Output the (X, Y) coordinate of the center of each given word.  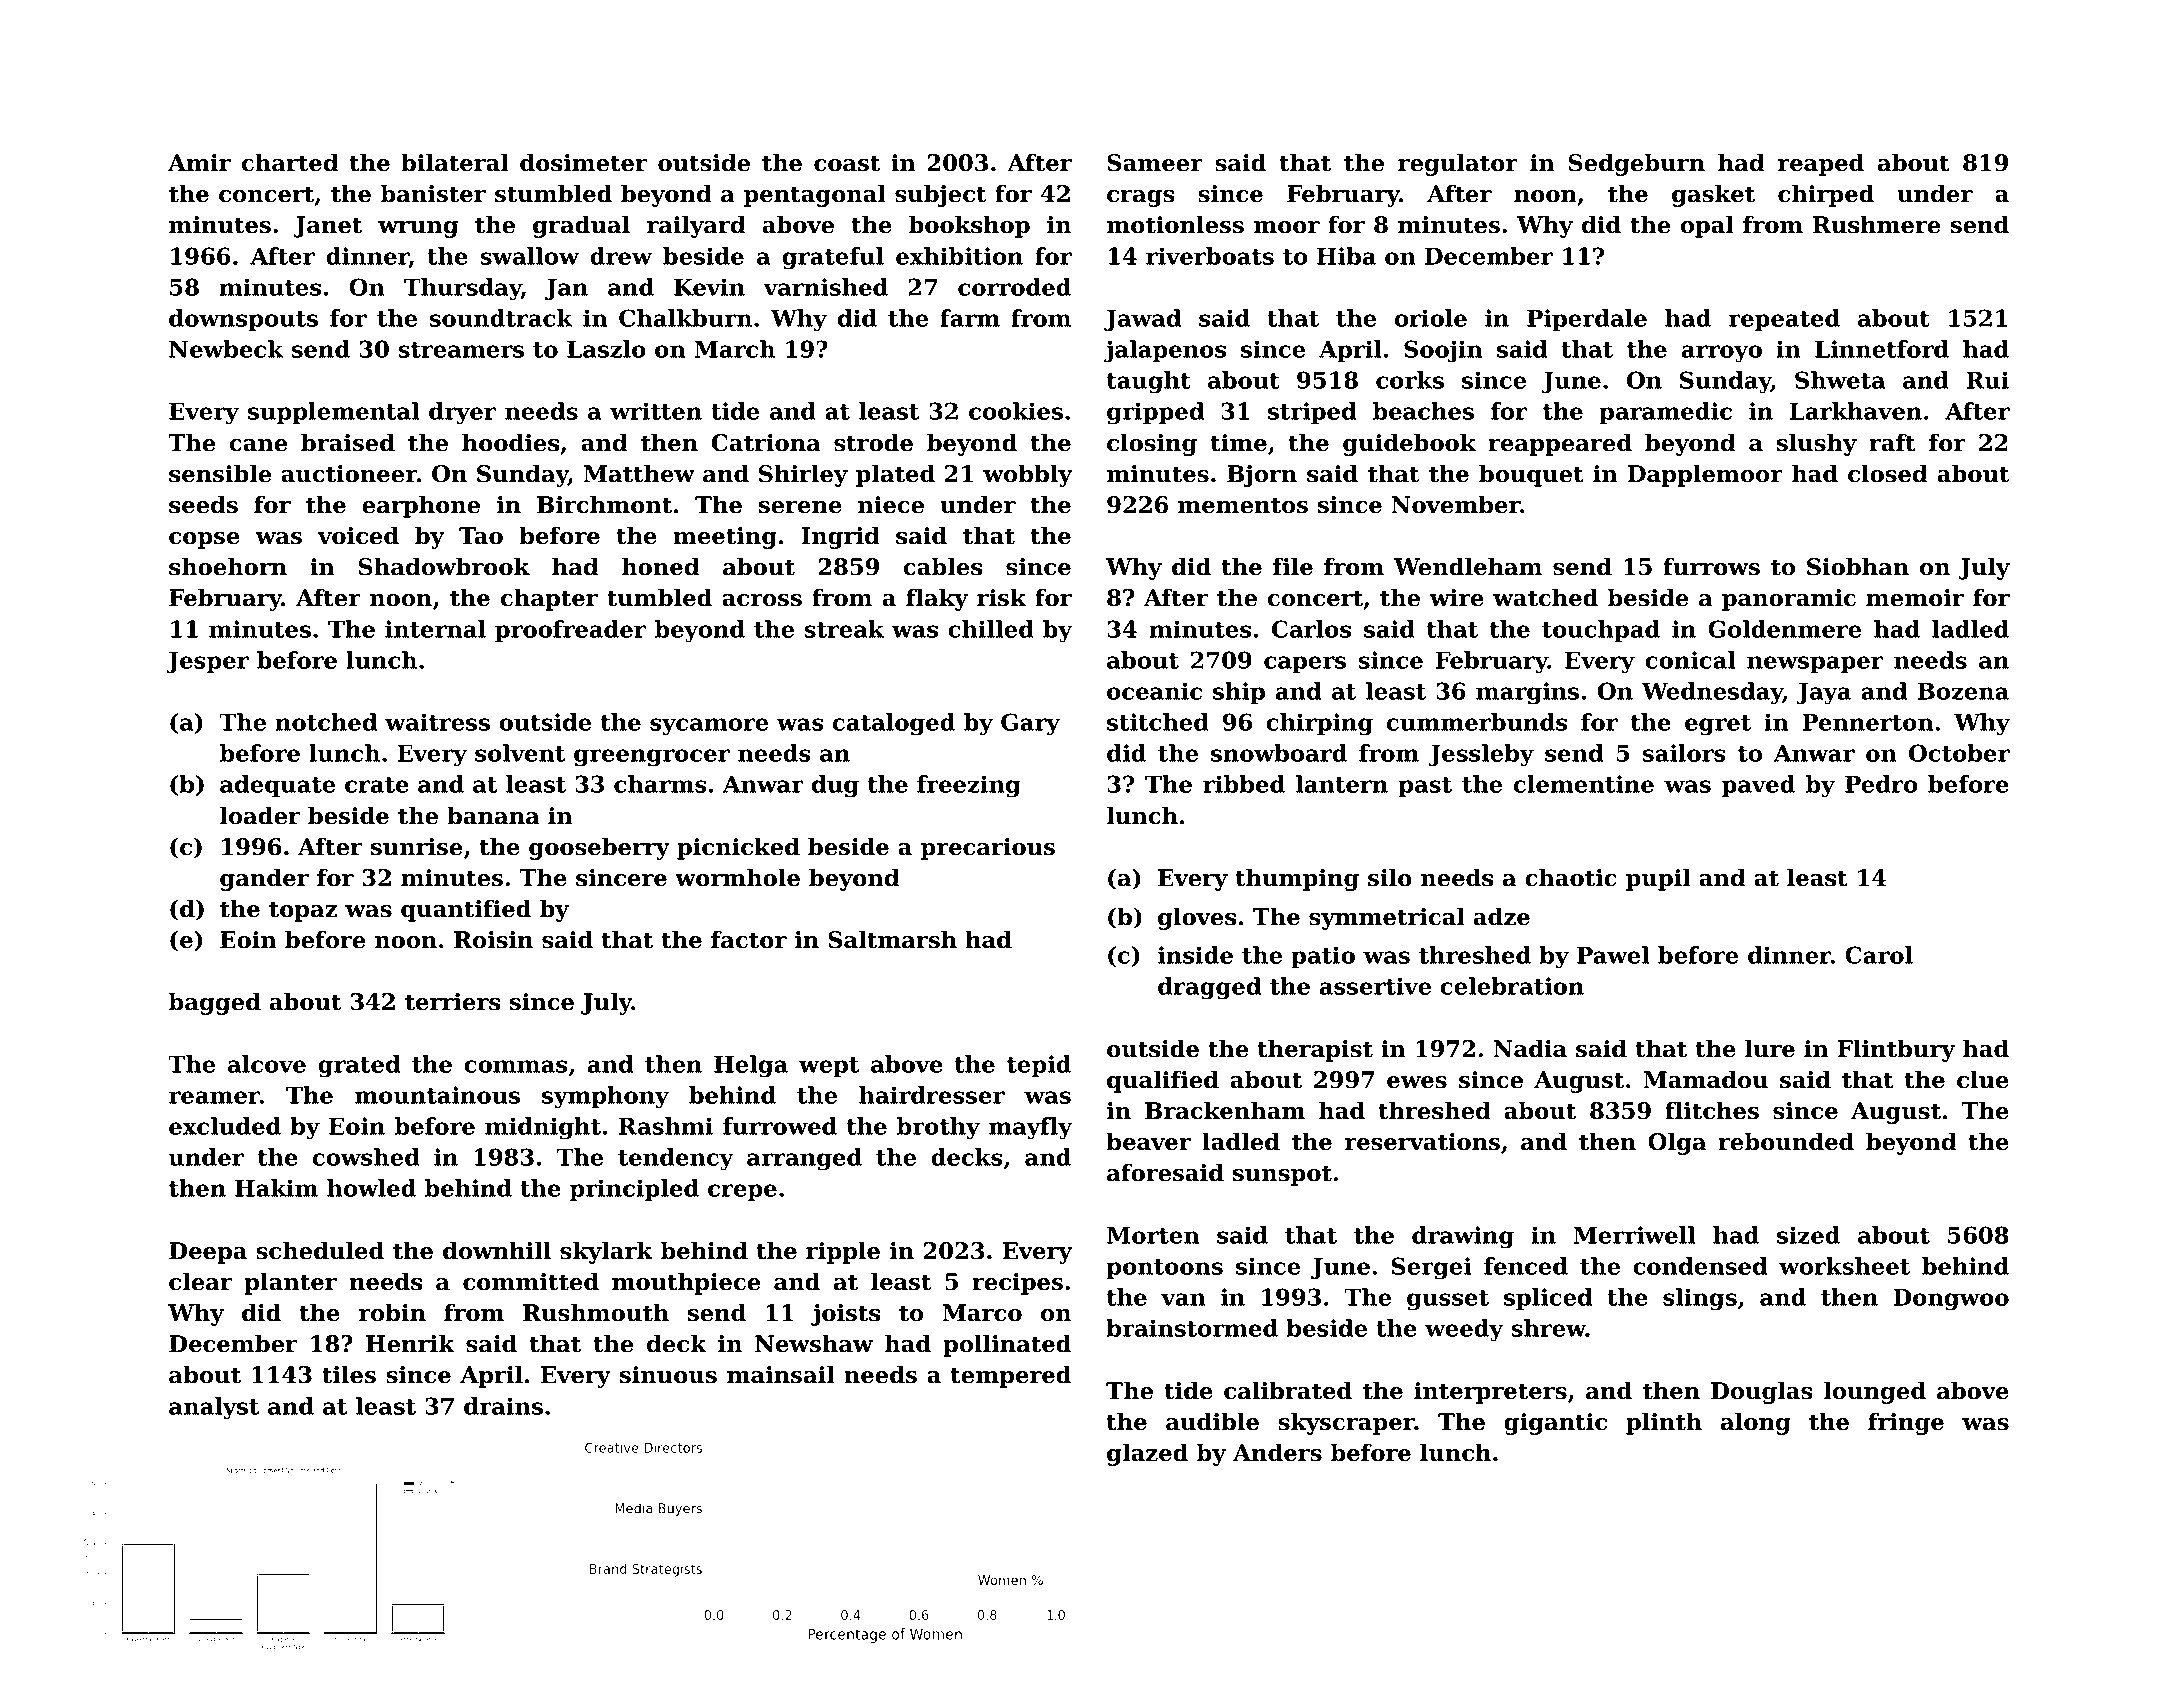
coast (847, 163)
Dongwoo (1951, 1300)
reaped (1821, 164)
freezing (969, 786)
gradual (581, 226)
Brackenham (1225, 1110)
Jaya (1823, 694)
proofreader (570, 631)
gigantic (1555, 1424)
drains (503, 1406)
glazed (1147, 1454)
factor (749, 939)
